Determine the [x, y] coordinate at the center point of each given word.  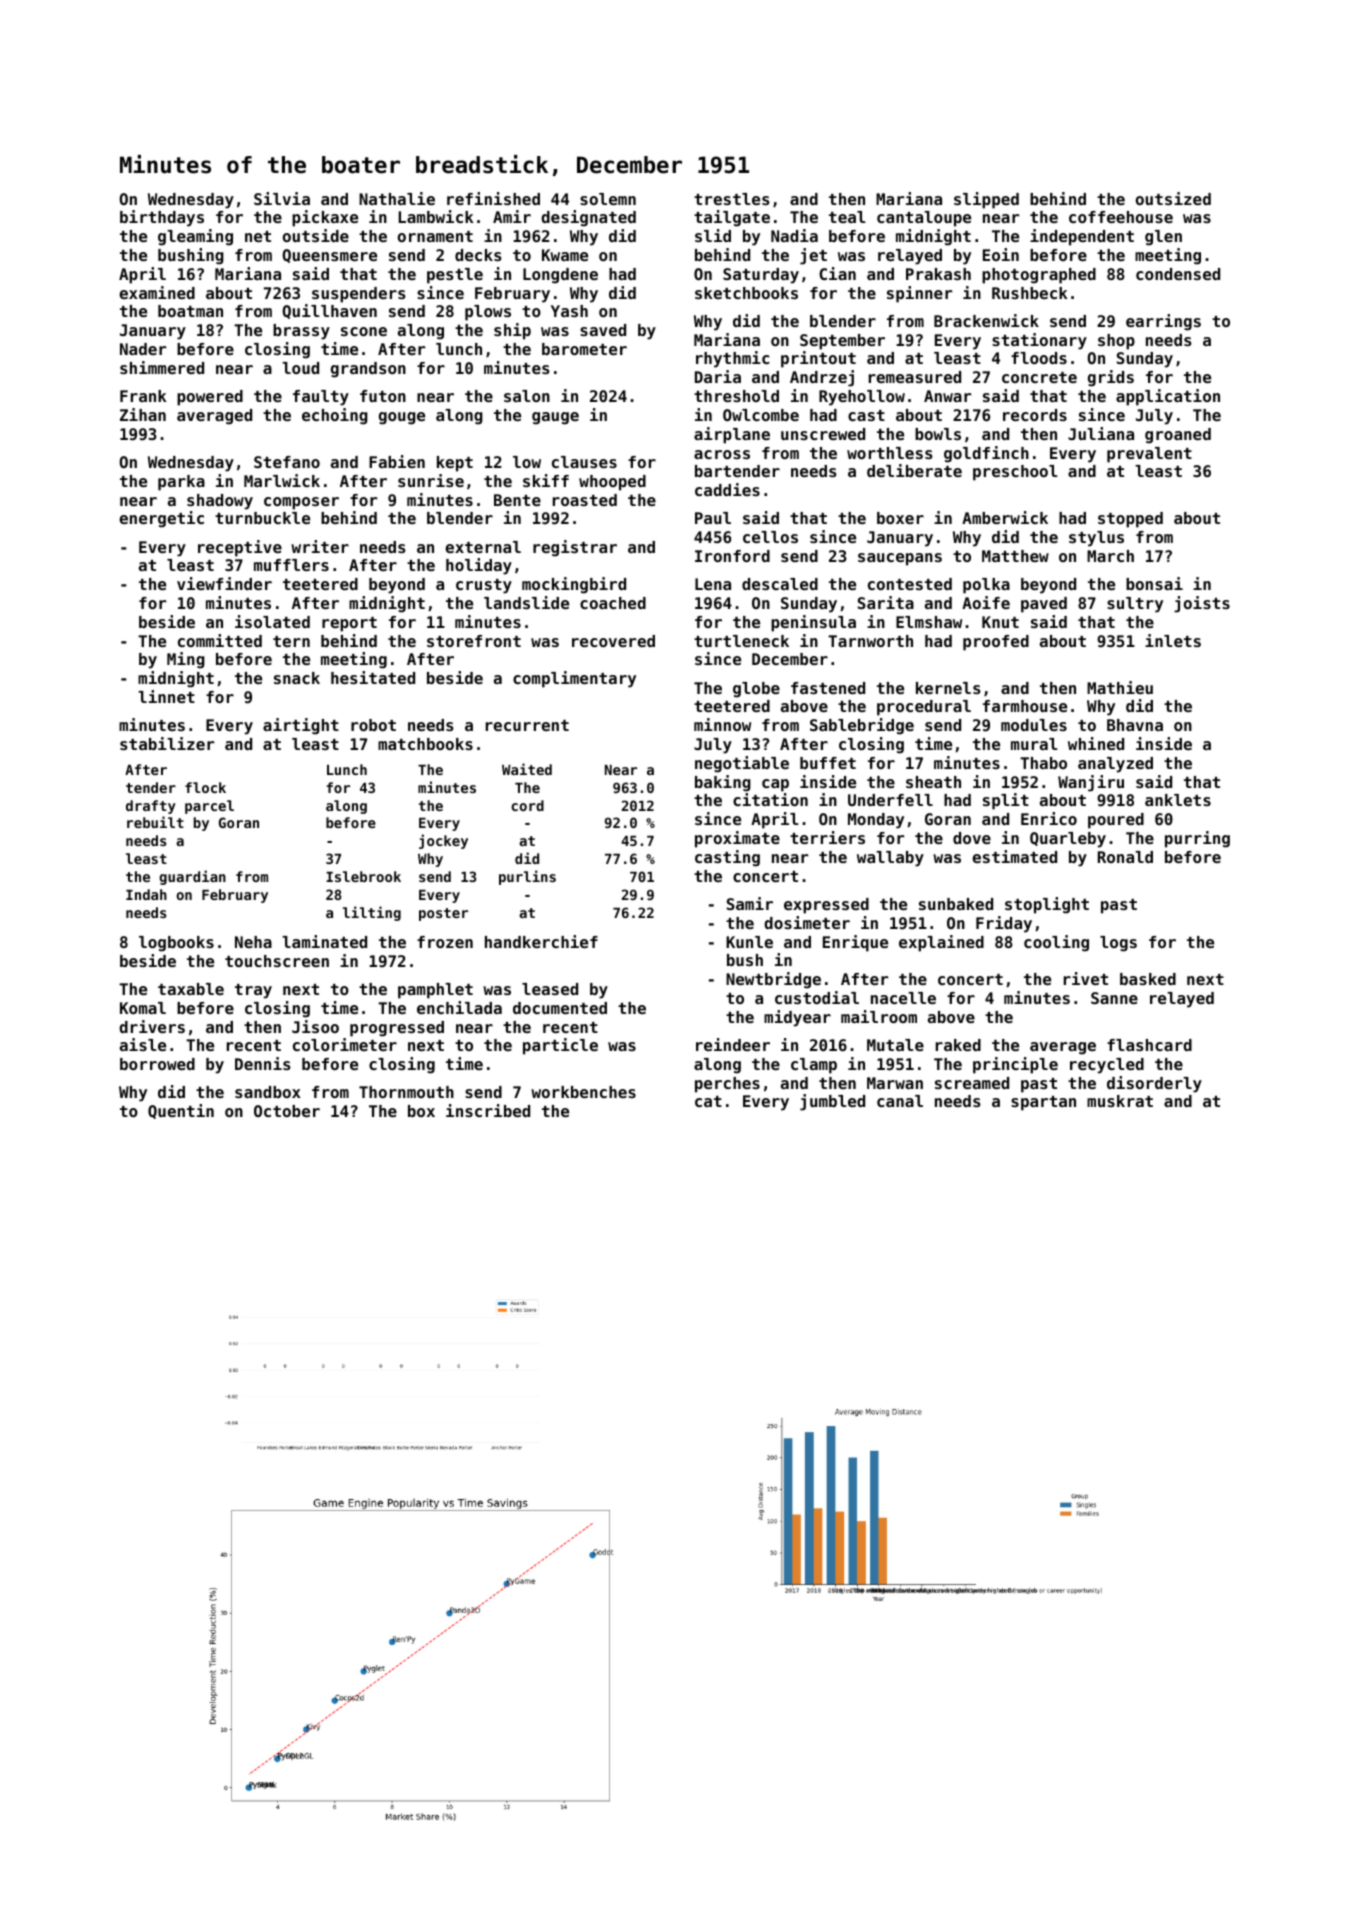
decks [478, 255]
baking [723, 783]
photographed [1039, 276]
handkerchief [541, 941]
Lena [713, 584]
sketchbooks [746, 293]
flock [205, 787]
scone [364, 331]
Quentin [181, 1111]
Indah [146, 894]
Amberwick [1005, 517]
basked [1148, 979]
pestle [455, 276]
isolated [272, 621]
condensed [1178, 274]
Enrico [1049, 818]
